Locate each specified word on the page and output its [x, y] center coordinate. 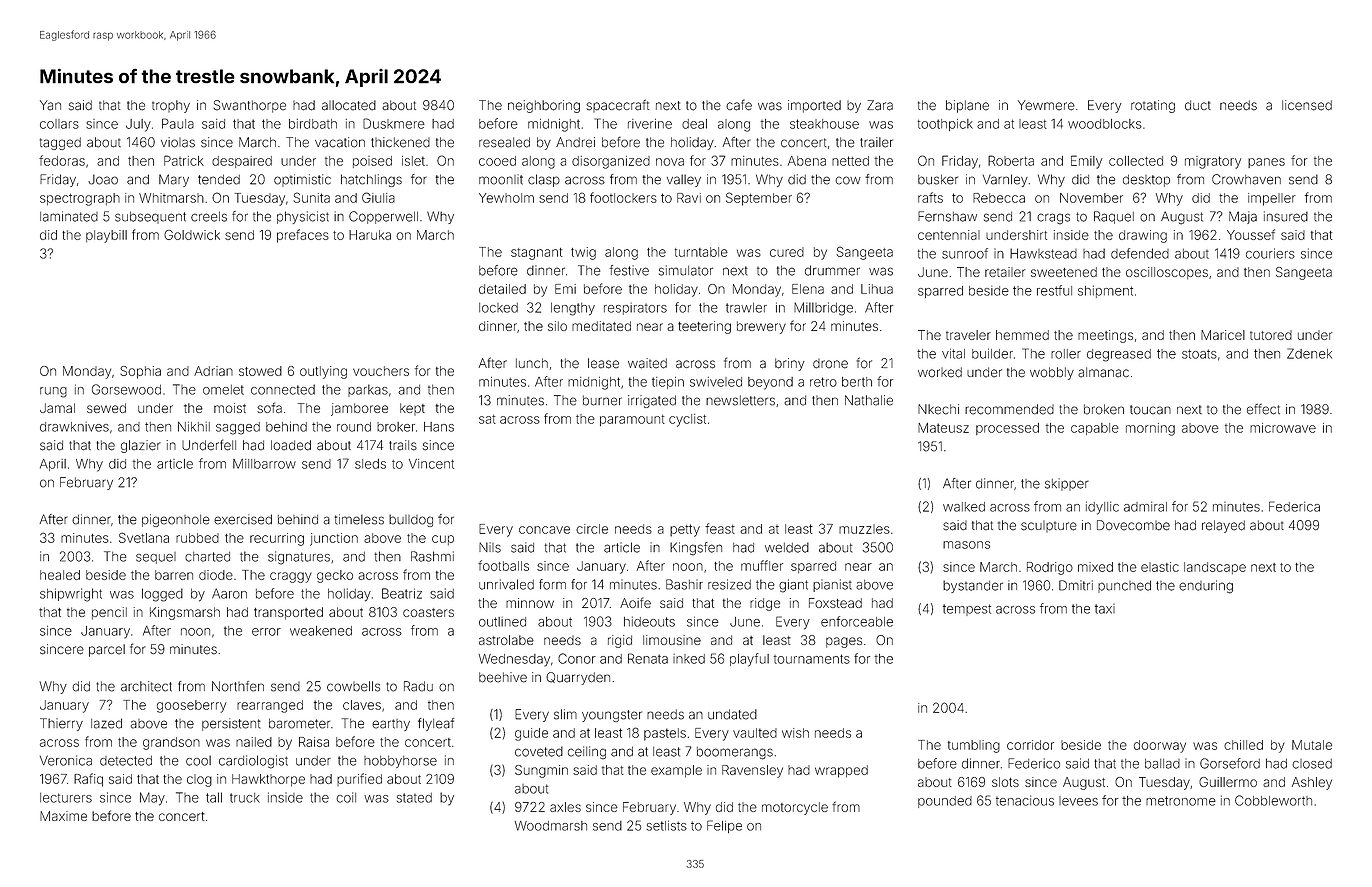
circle [592, 529]
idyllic [1102, 508]
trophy [171, 106]
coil [346, 797]
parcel [107, 650]
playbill [106, 236]
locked [498, 308]
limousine [672, 640]
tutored [1271, 335]
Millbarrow [264, 464]
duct [1198, 105]
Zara [880, 105]
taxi [1105, 609]
